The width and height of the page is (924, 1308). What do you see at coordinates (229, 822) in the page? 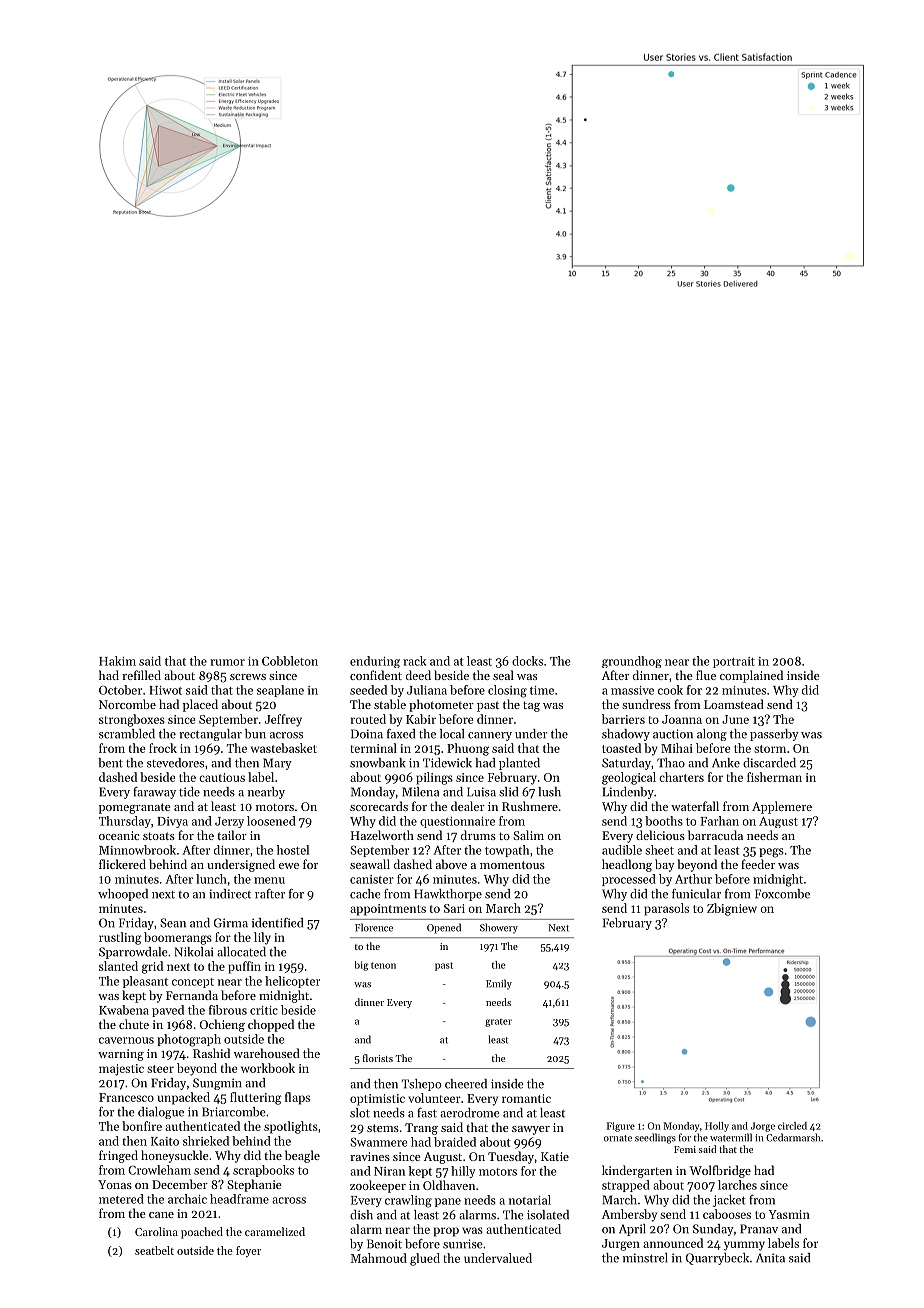
I see `Jerzy` at bounding box center [229, 822].
